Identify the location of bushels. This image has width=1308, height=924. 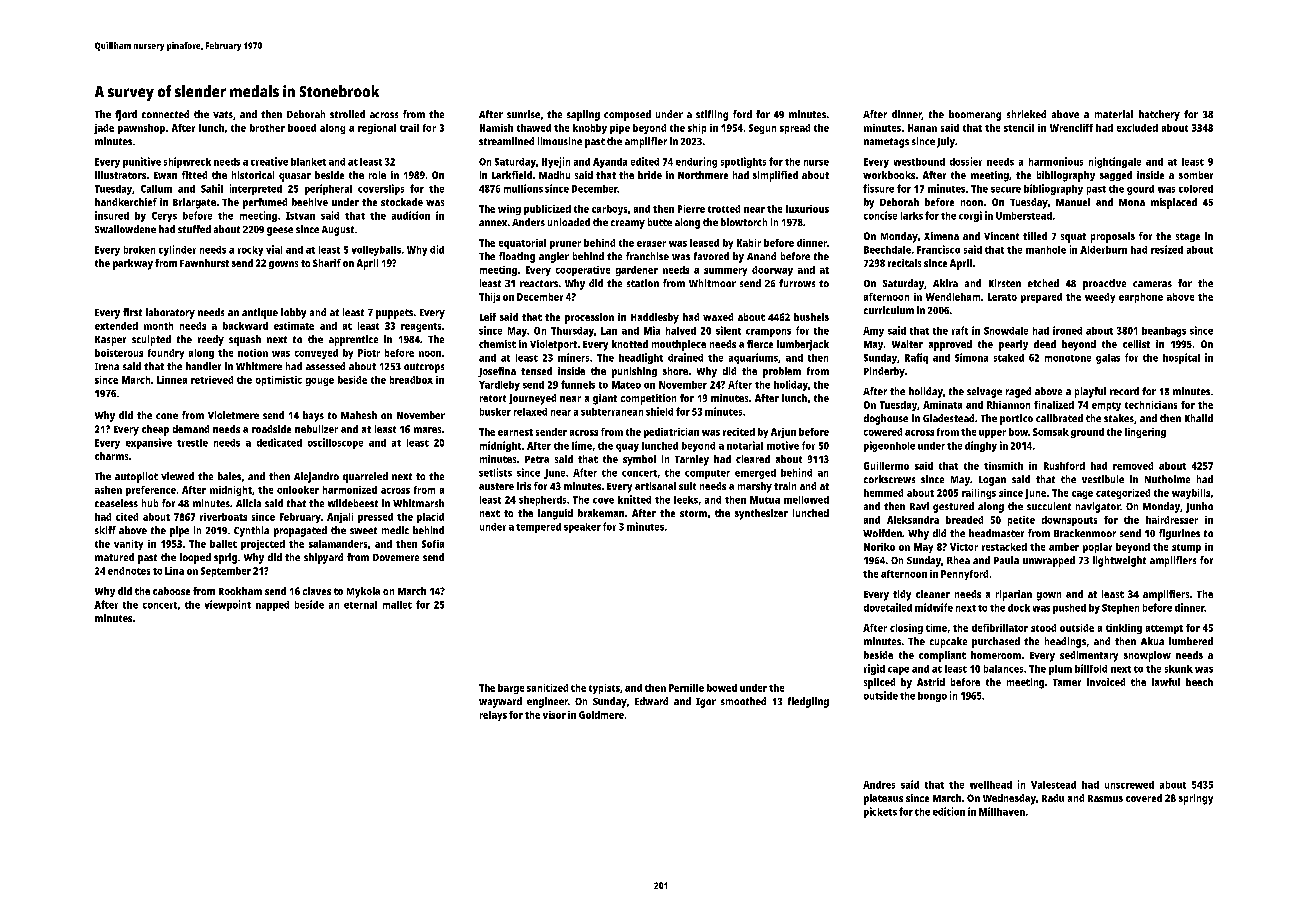
(811, 317).
